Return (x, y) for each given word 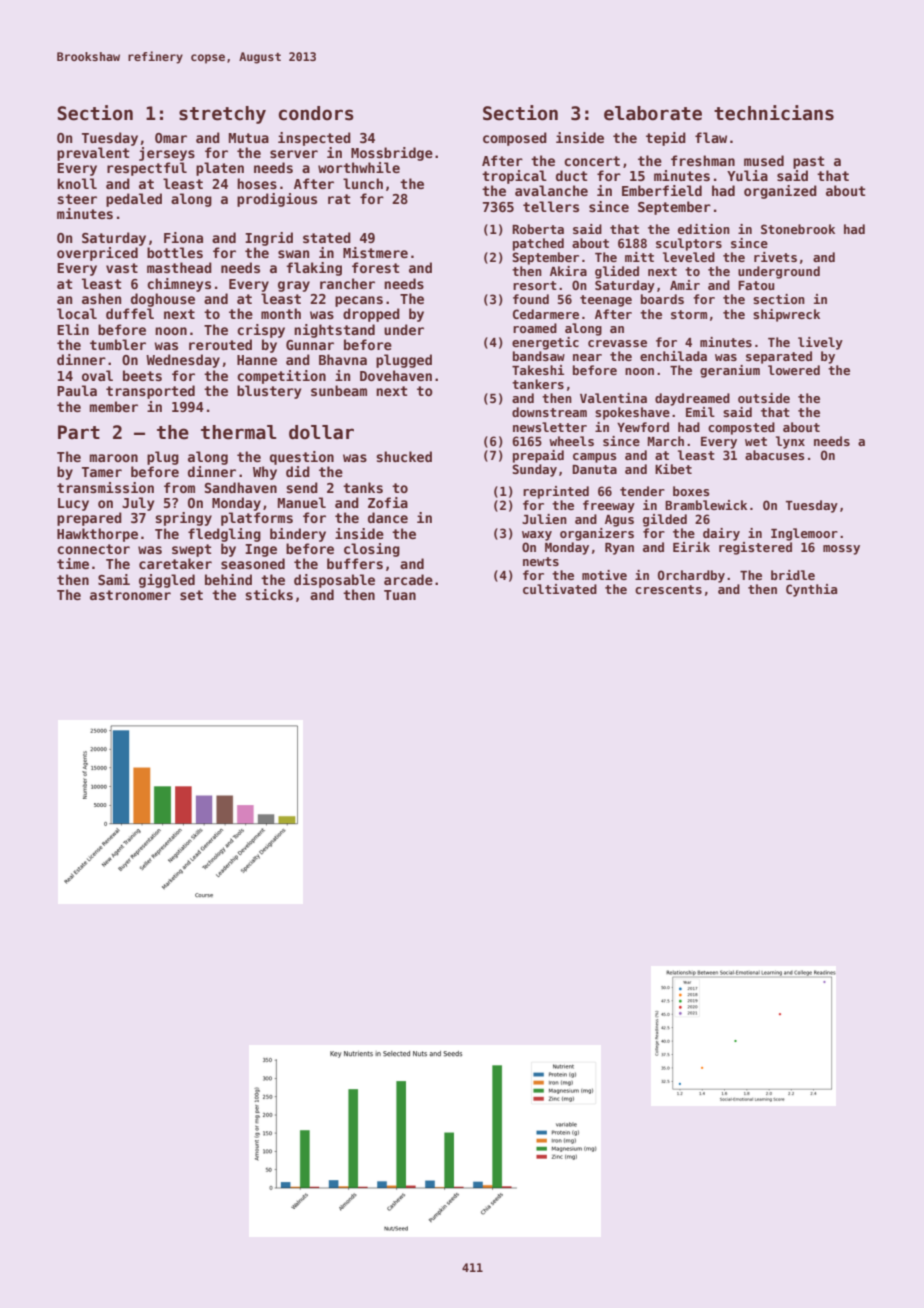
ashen (101, 298)
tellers (551, 206)
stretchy (222, 115)
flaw (711, 137)
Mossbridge (392, 154)
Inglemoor (804, 534)
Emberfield (662, 190)
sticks (269, 594)
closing (372, 550)
